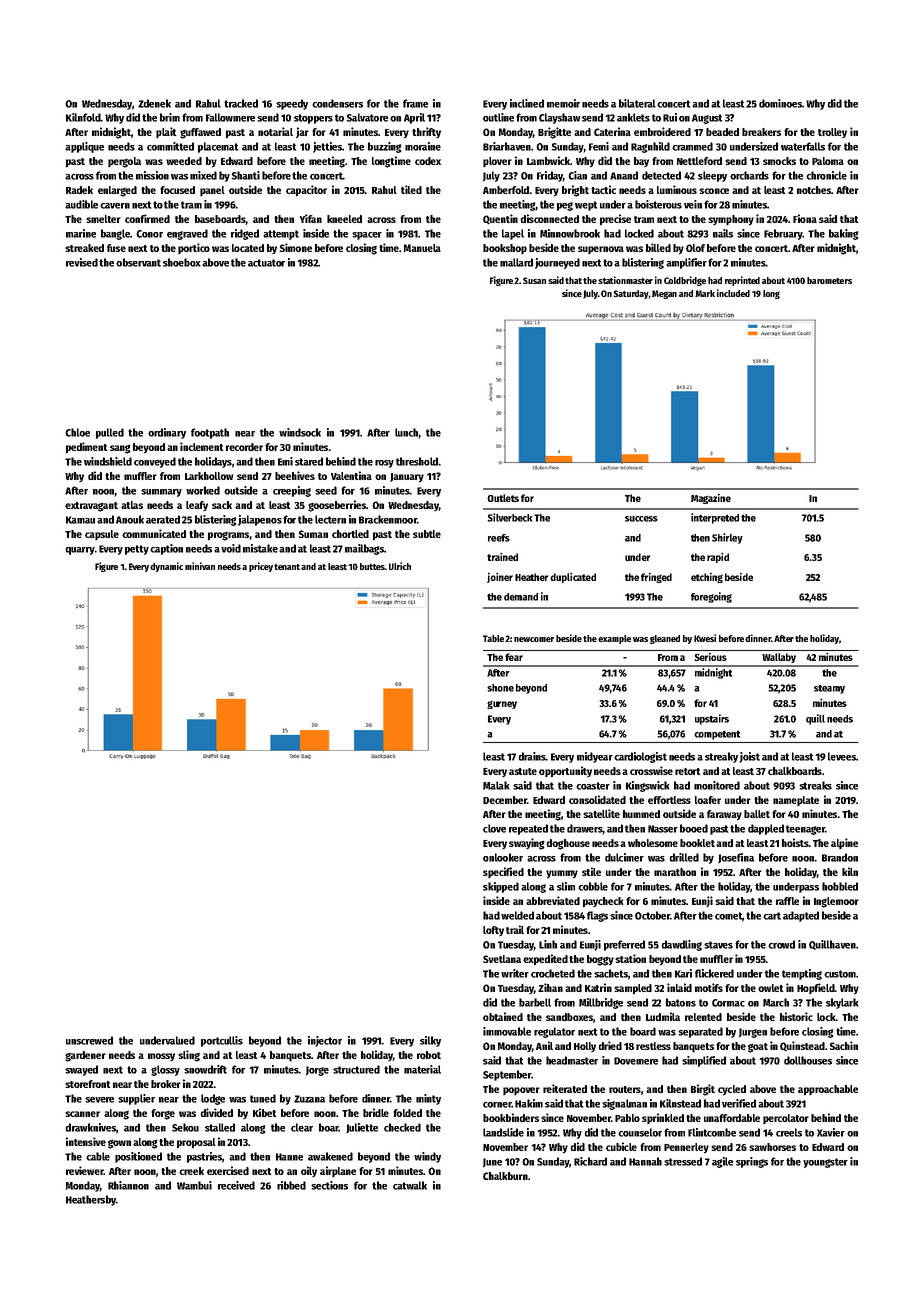 This screenshot has width=924, height=1308. I want to click on bilateral, so click(637, 103).
